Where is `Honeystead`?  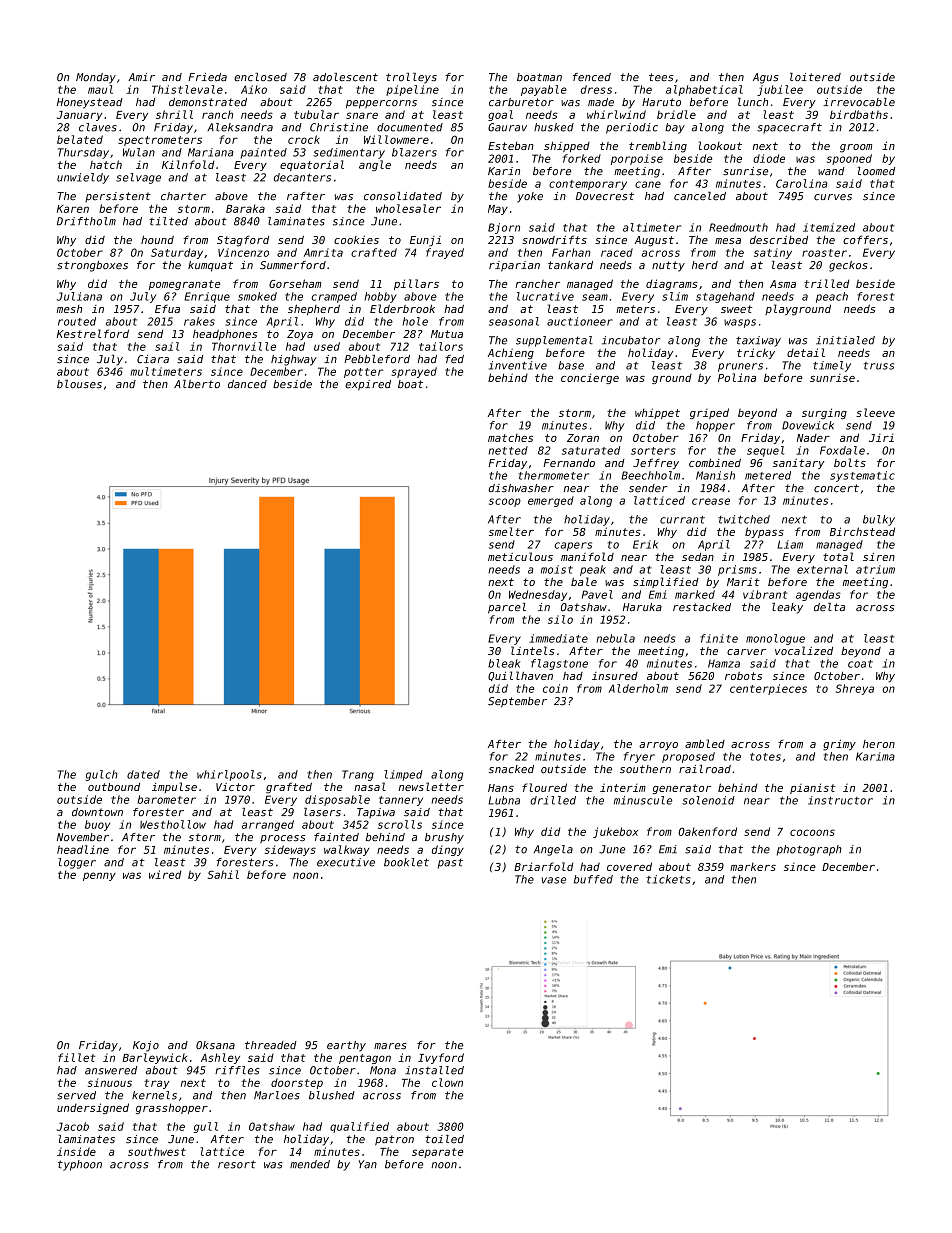 Honeystead is located at coordinates (90, 103).
